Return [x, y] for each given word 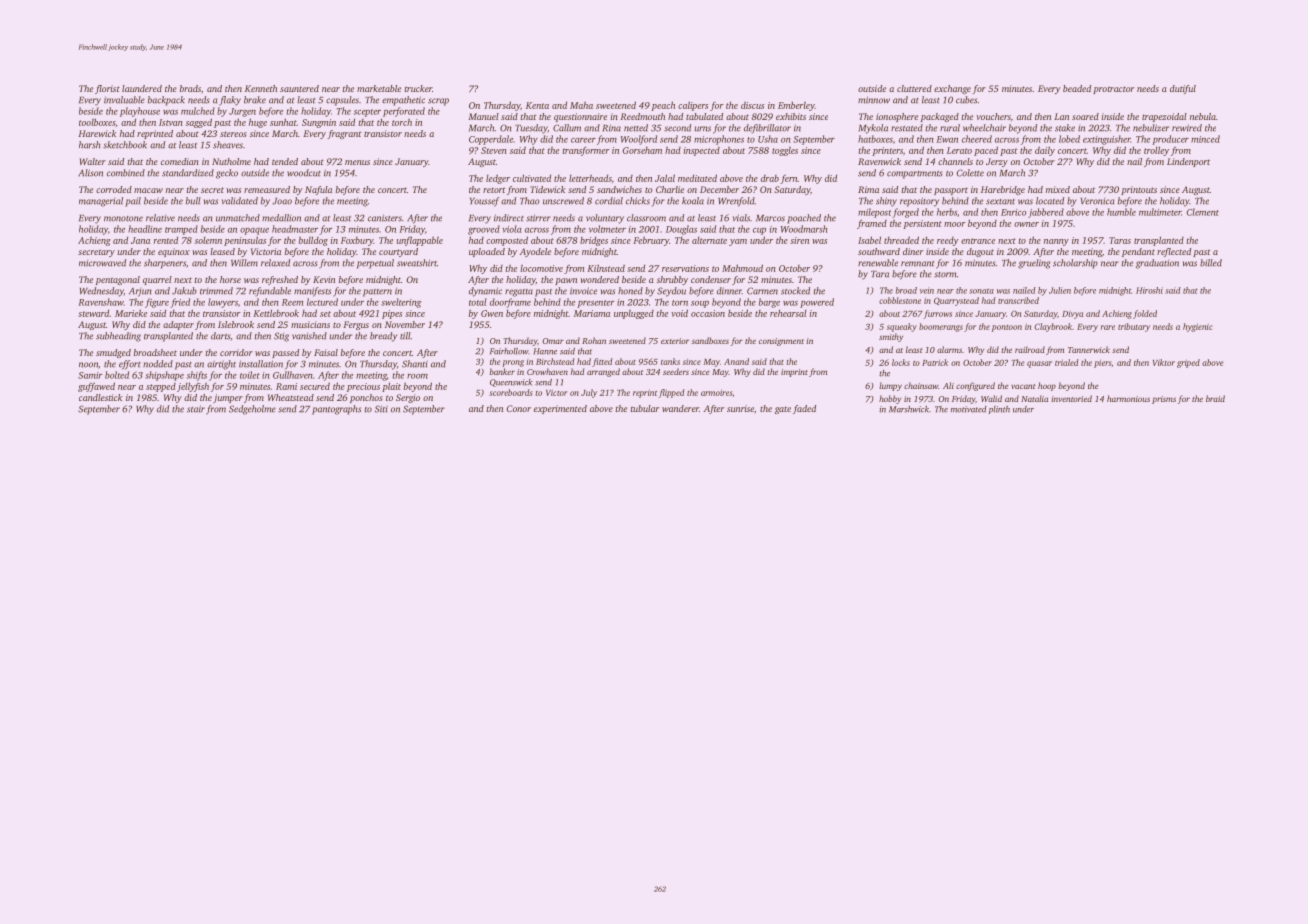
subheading [118, 337]
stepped [161, 387]
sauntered [299, 88]
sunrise [740, 408]
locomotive [541, 268]
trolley [1156, 151]
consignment [781, 342]
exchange [952, 89]
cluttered [914, 88]
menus [357, 162]
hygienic [1197, 327]
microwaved [102, 263]
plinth [999, 410]
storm [945, 275]
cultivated [532, 178]
